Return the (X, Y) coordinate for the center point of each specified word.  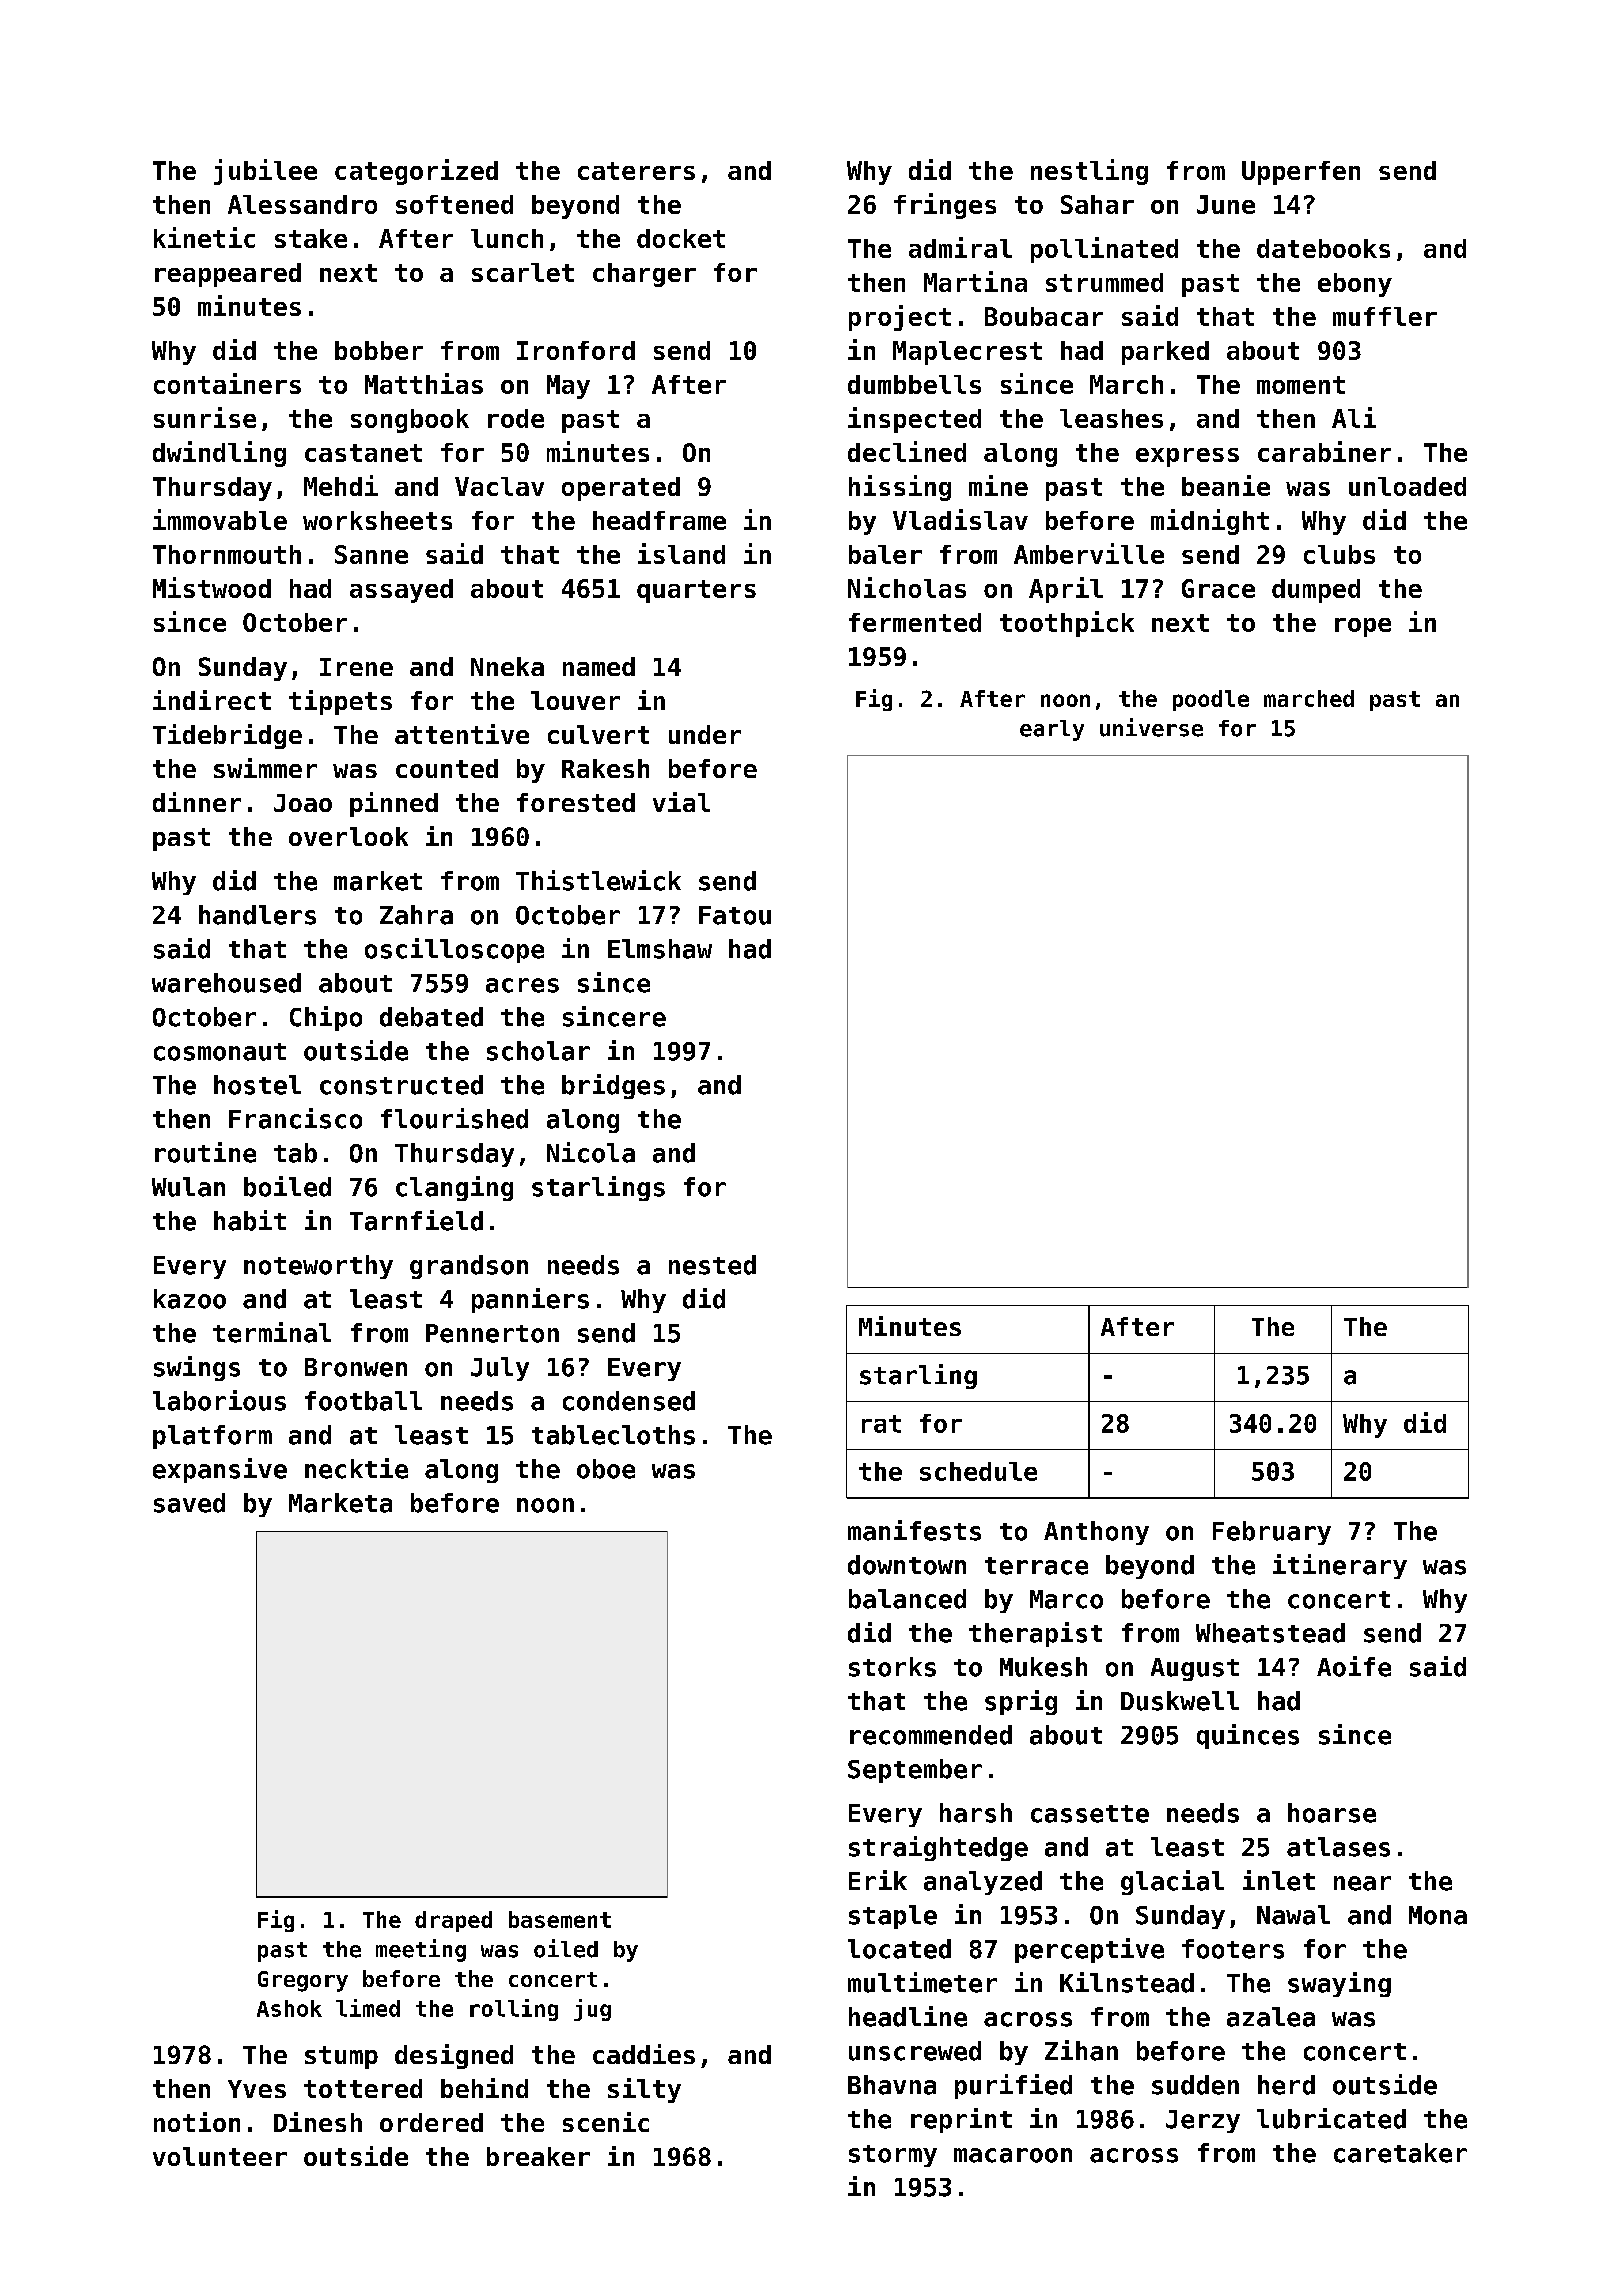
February (1272, 1533)
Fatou (735, 915)
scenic (606, 2122)
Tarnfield (416, 1220)
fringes (945, 206)
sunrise (205, 417)
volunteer (220, 2156)
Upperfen (1301, 173)
